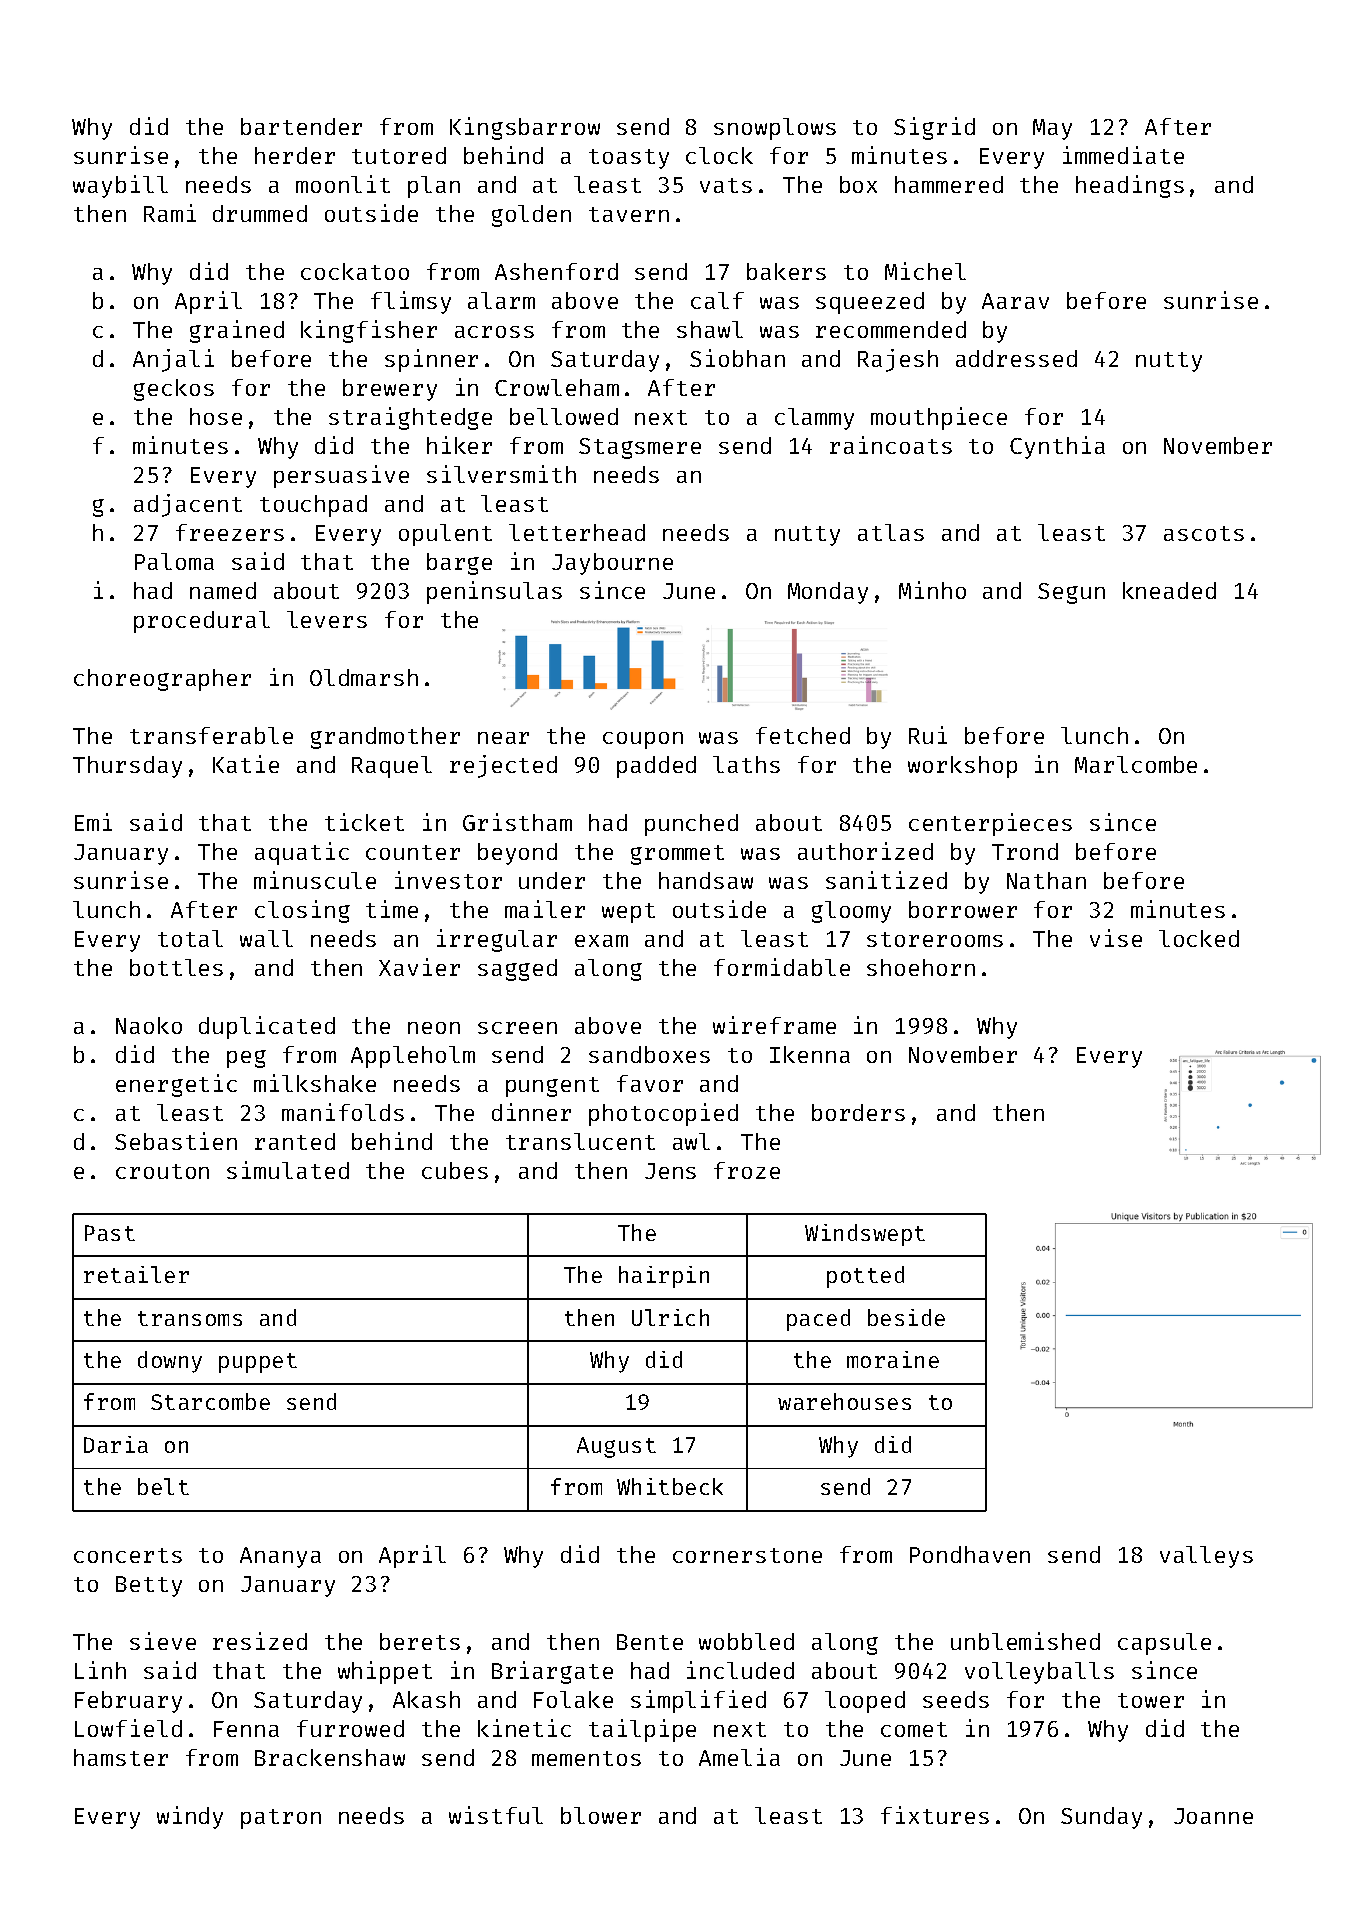 This screenshot has height=1905, width=1347. What do you see at coordinates (1136, 764) in the screenshot?
I see `Marlcombe` at bounding box center [1136, 764].
